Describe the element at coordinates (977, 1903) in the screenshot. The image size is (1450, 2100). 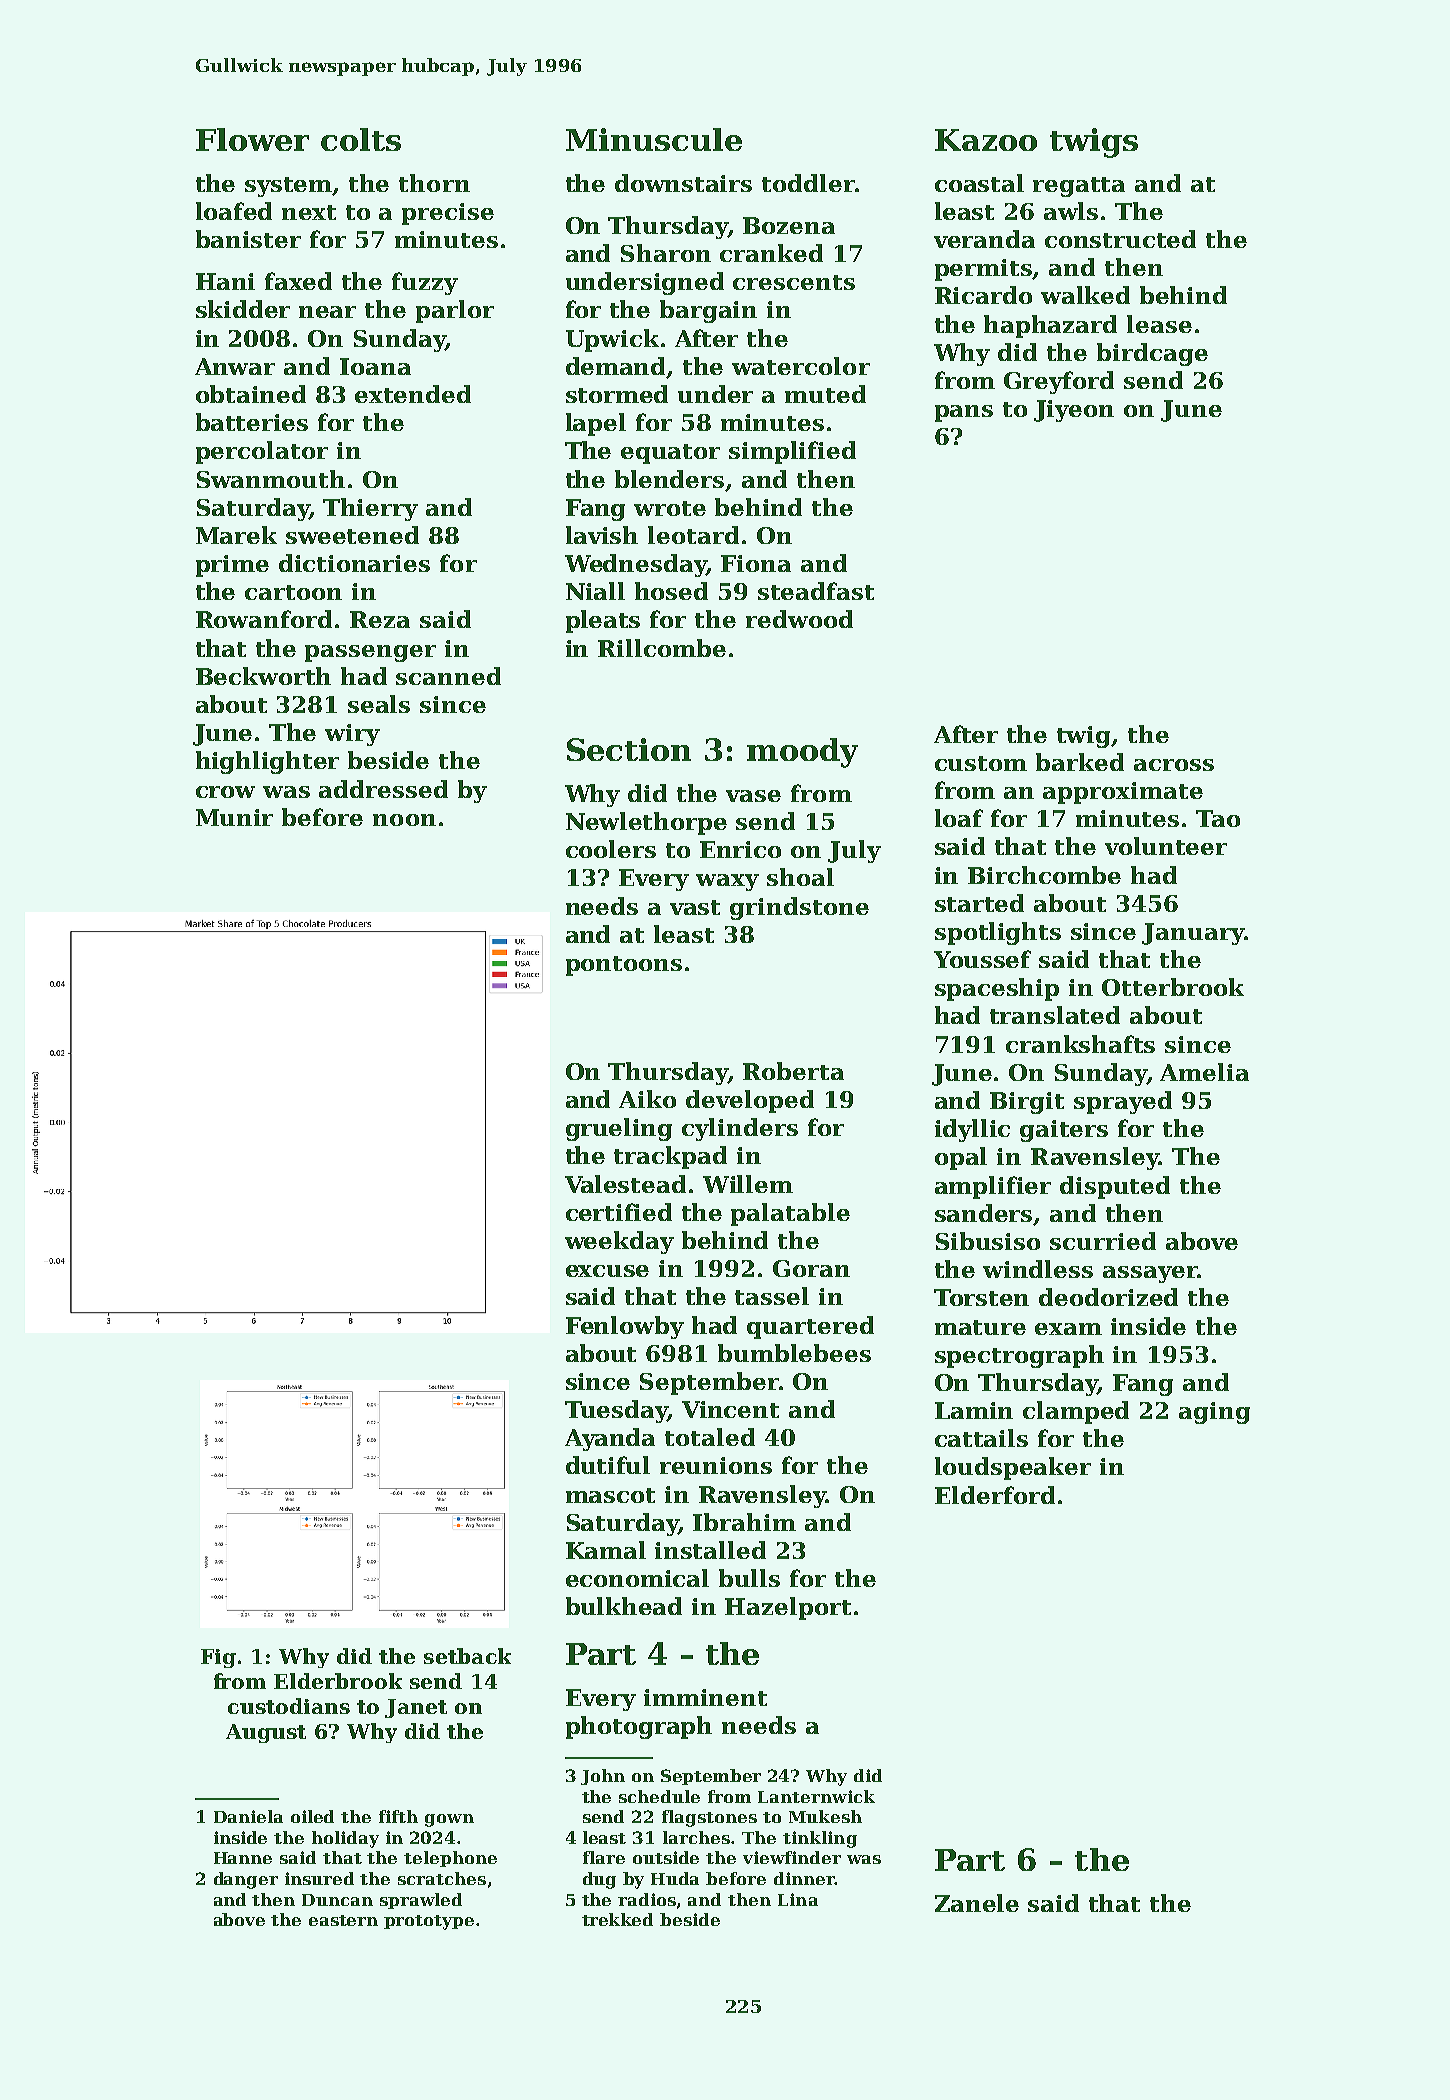
I see `Zanele` at that location.
